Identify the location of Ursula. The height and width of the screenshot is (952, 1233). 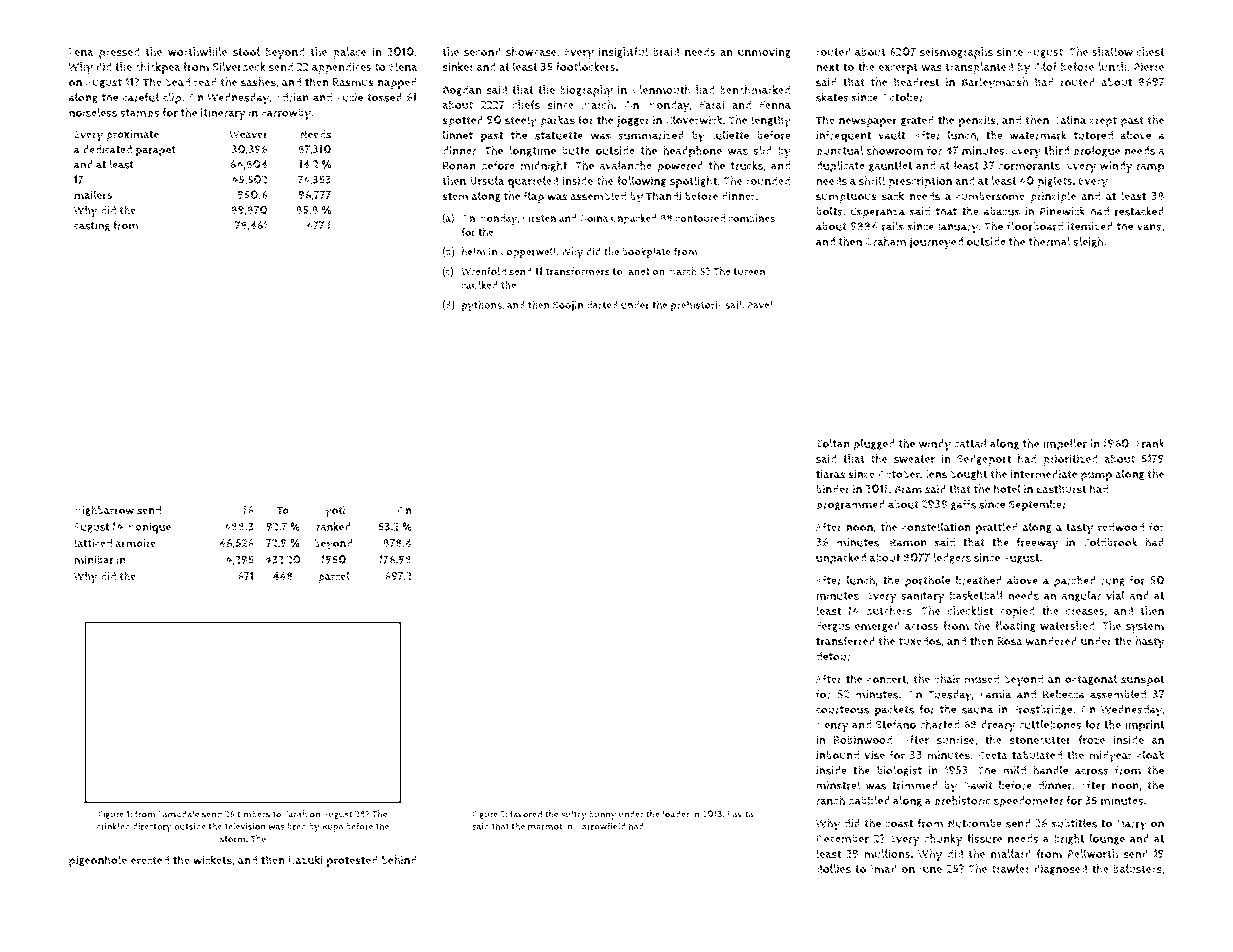
(487, 181).
